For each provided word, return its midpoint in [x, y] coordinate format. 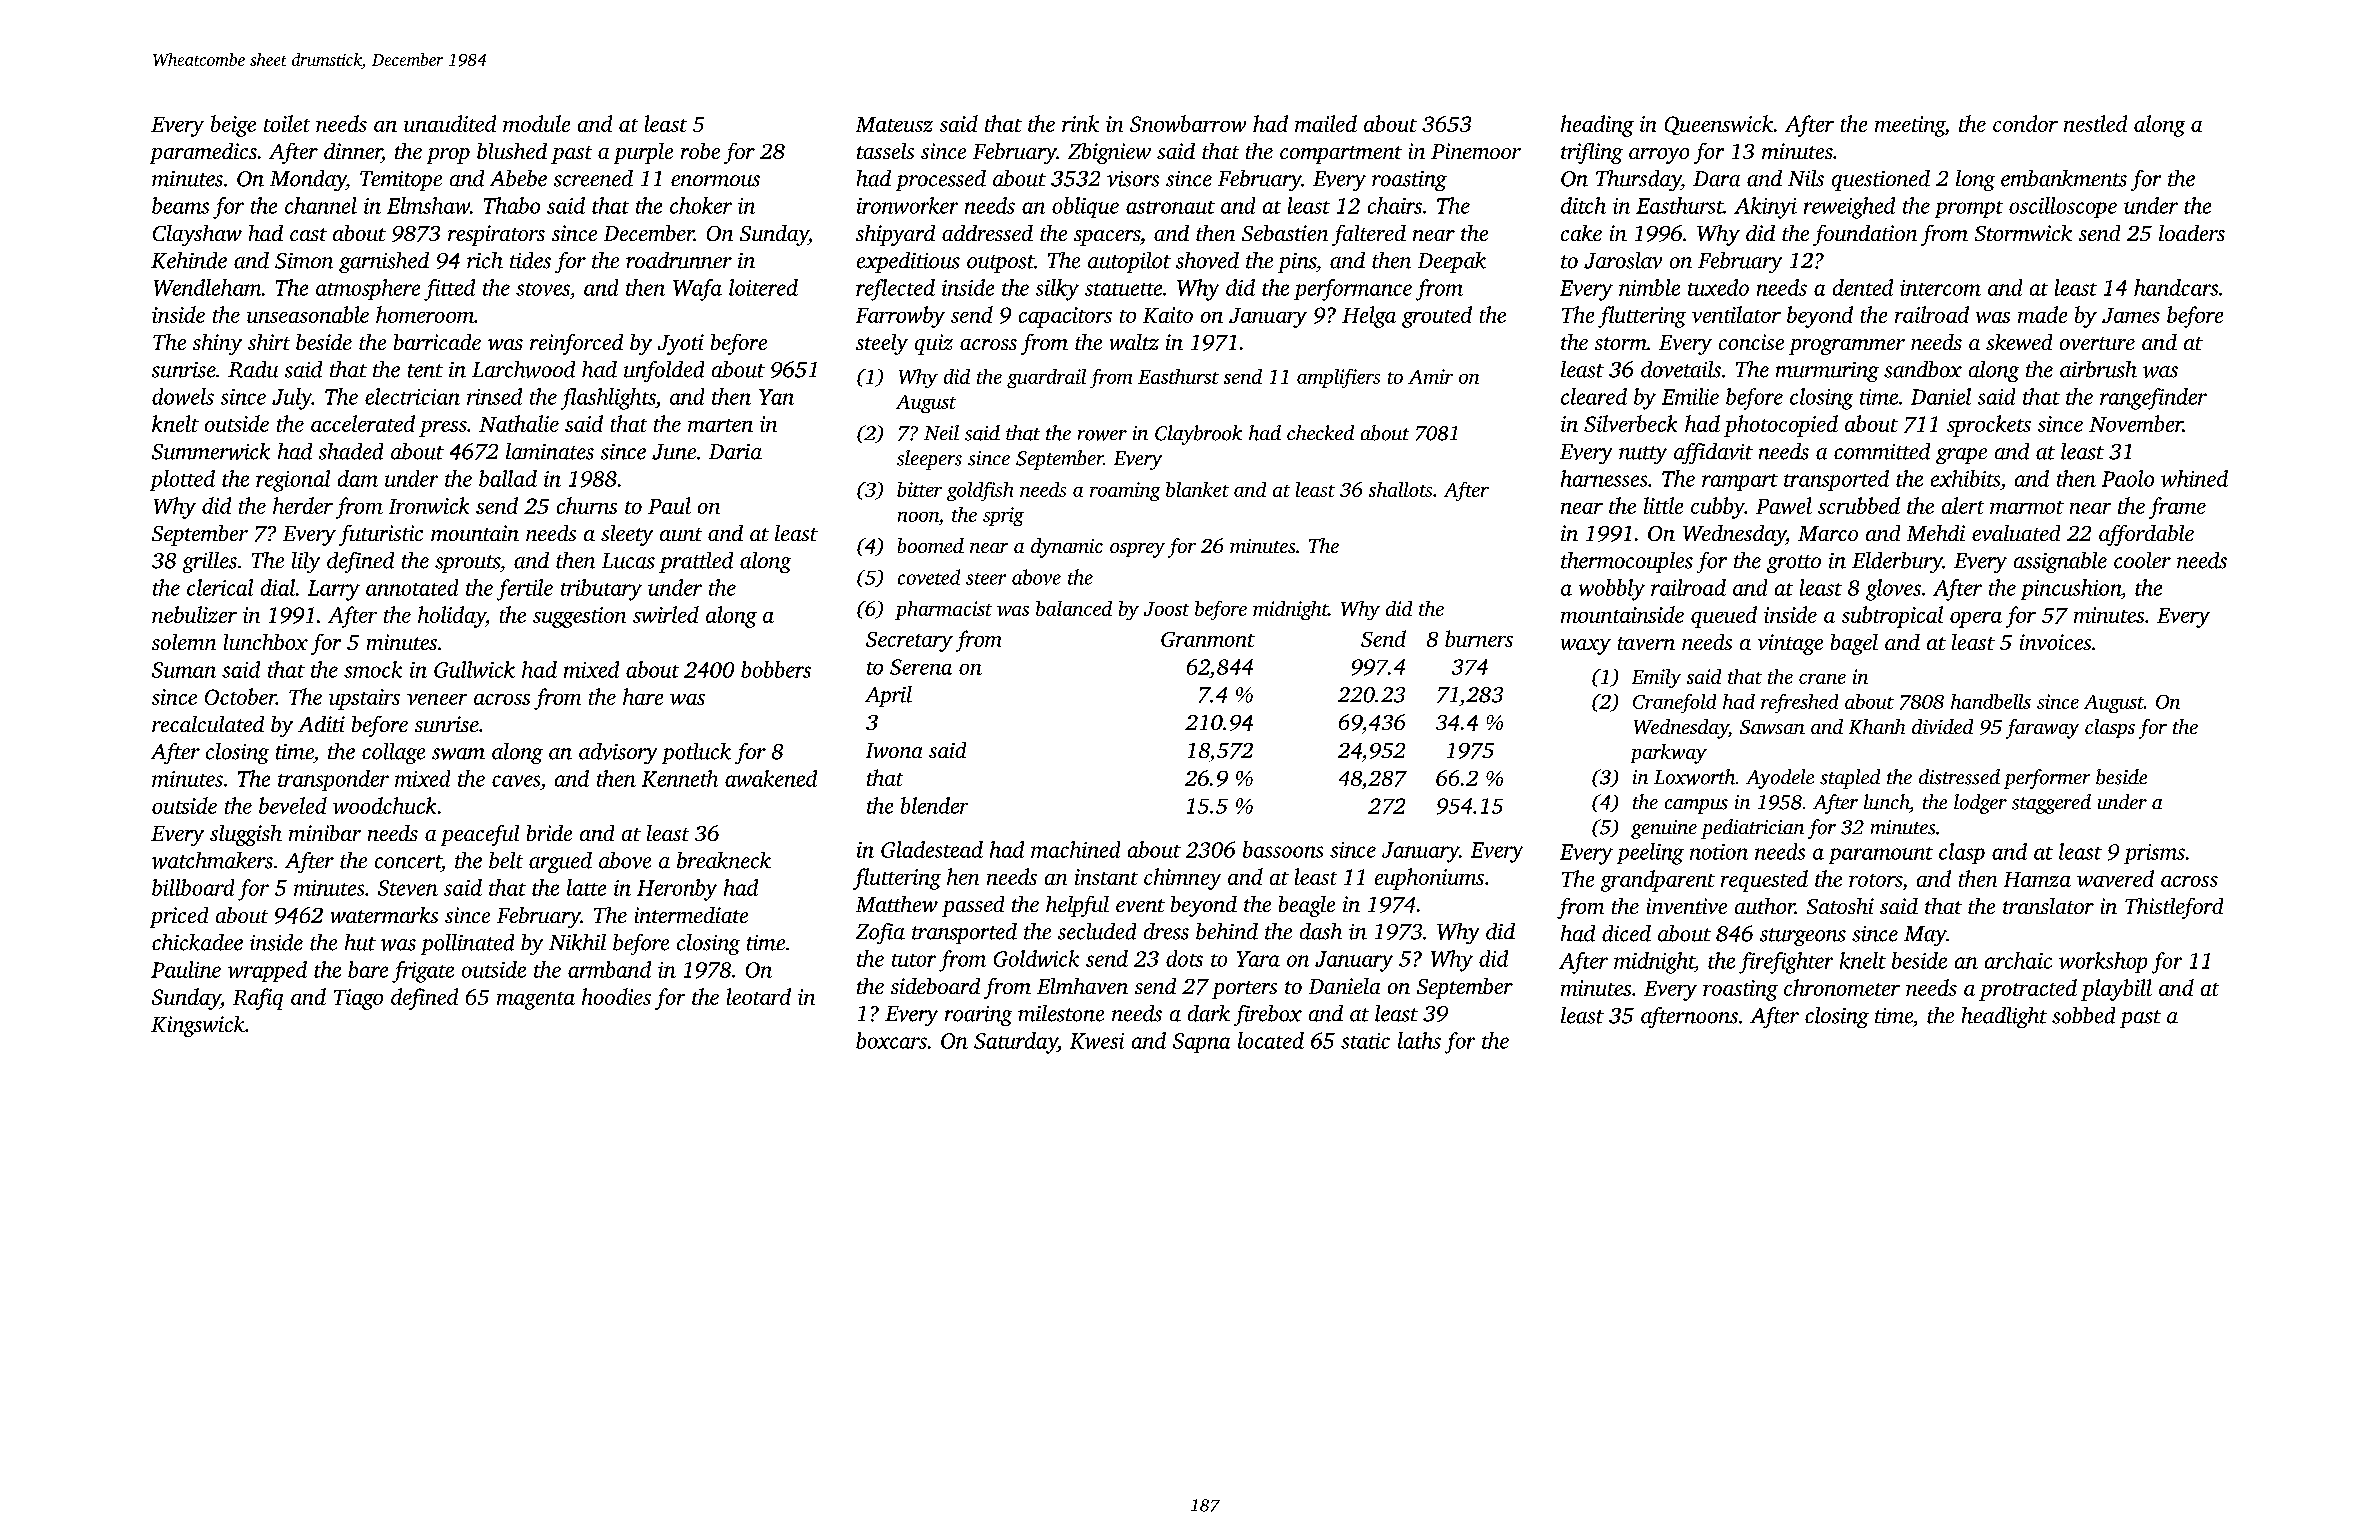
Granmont [1208, 639]
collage [393, 753]
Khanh [1877, 726]
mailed [1326, 123]
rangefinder [2153, 399]
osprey [1137, 550]
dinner [353, 151]
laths [1419, 1040]
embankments [2064, 178]
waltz [1134, 342]
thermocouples [1627, 562]
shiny [217, 344]
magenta [536, 1001]
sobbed [2083, 1015]
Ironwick [429, 505]
